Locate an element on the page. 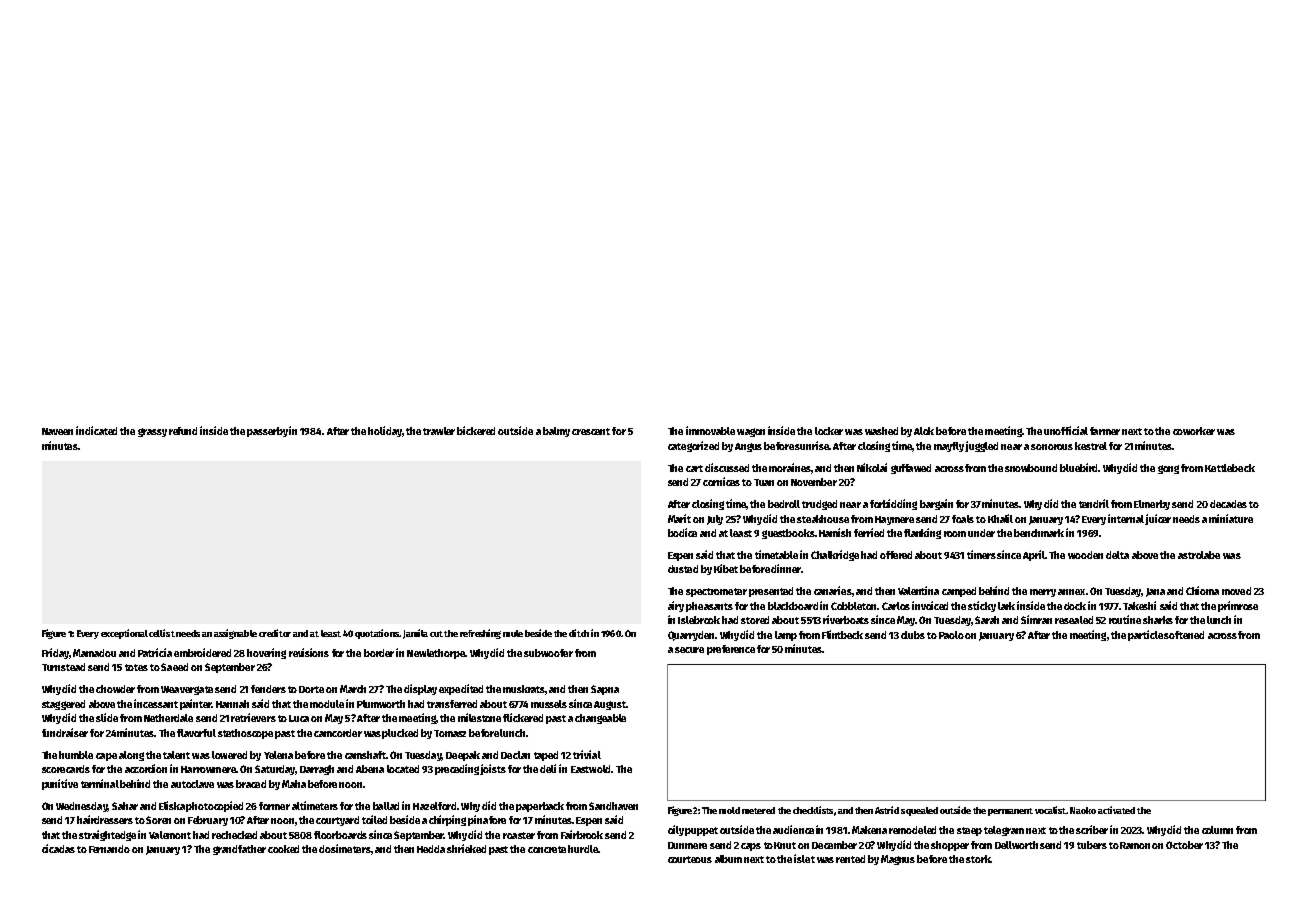  coworker is located at coordinates (1194, 431).
